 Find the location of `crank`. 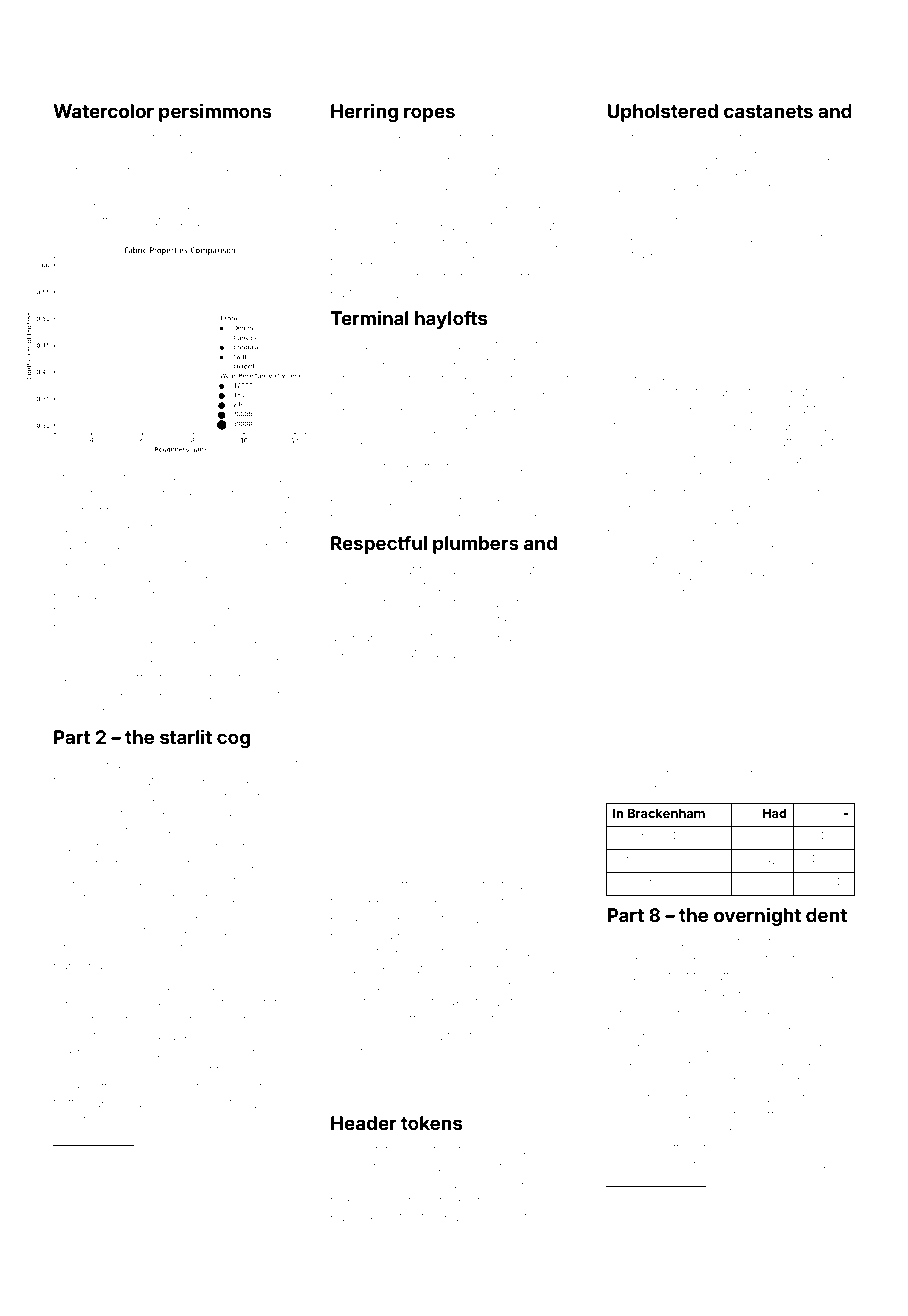

crank is located at coordinates (163, 479).
